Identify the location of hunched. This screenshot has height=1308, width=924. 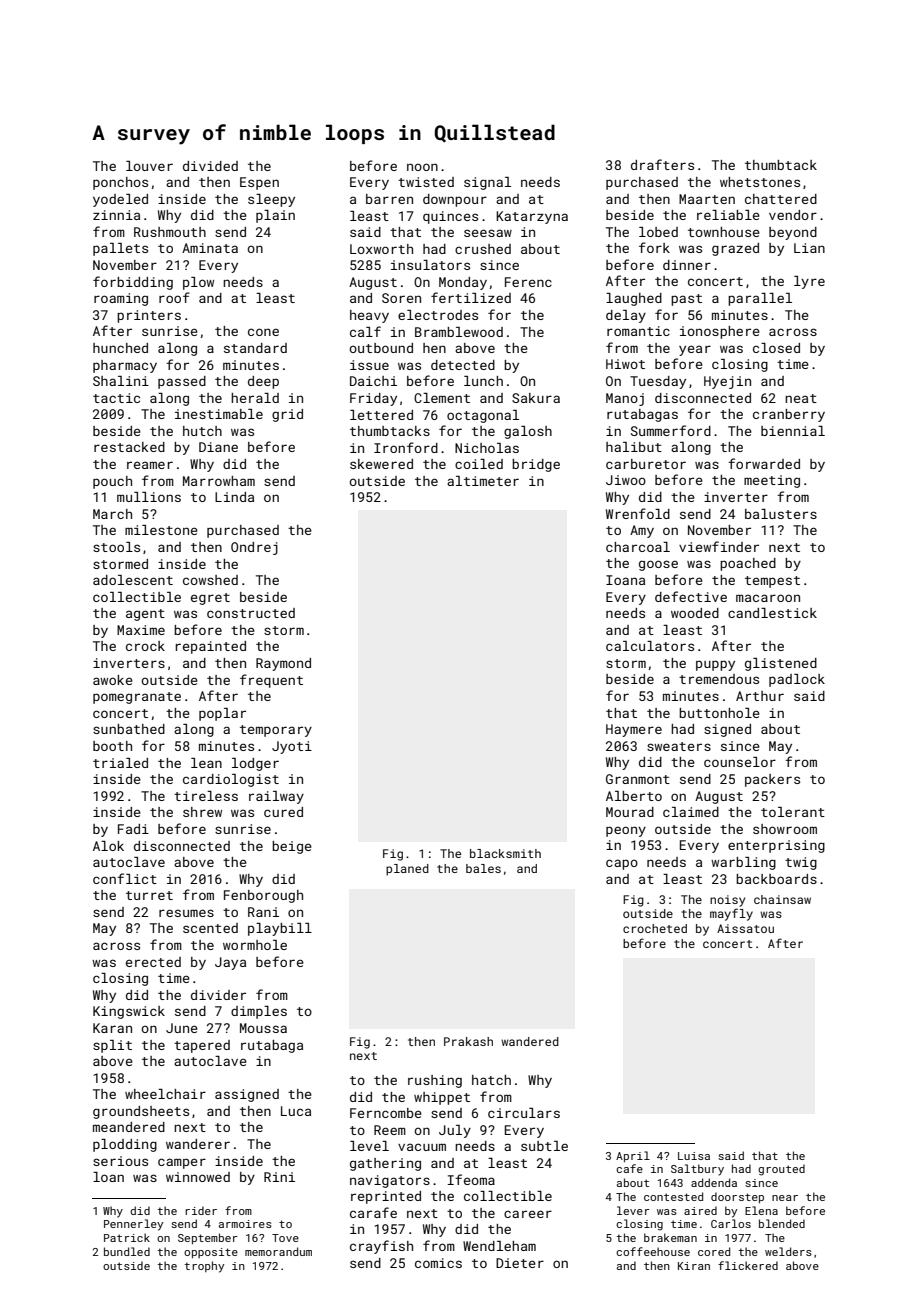
(120, 348).
